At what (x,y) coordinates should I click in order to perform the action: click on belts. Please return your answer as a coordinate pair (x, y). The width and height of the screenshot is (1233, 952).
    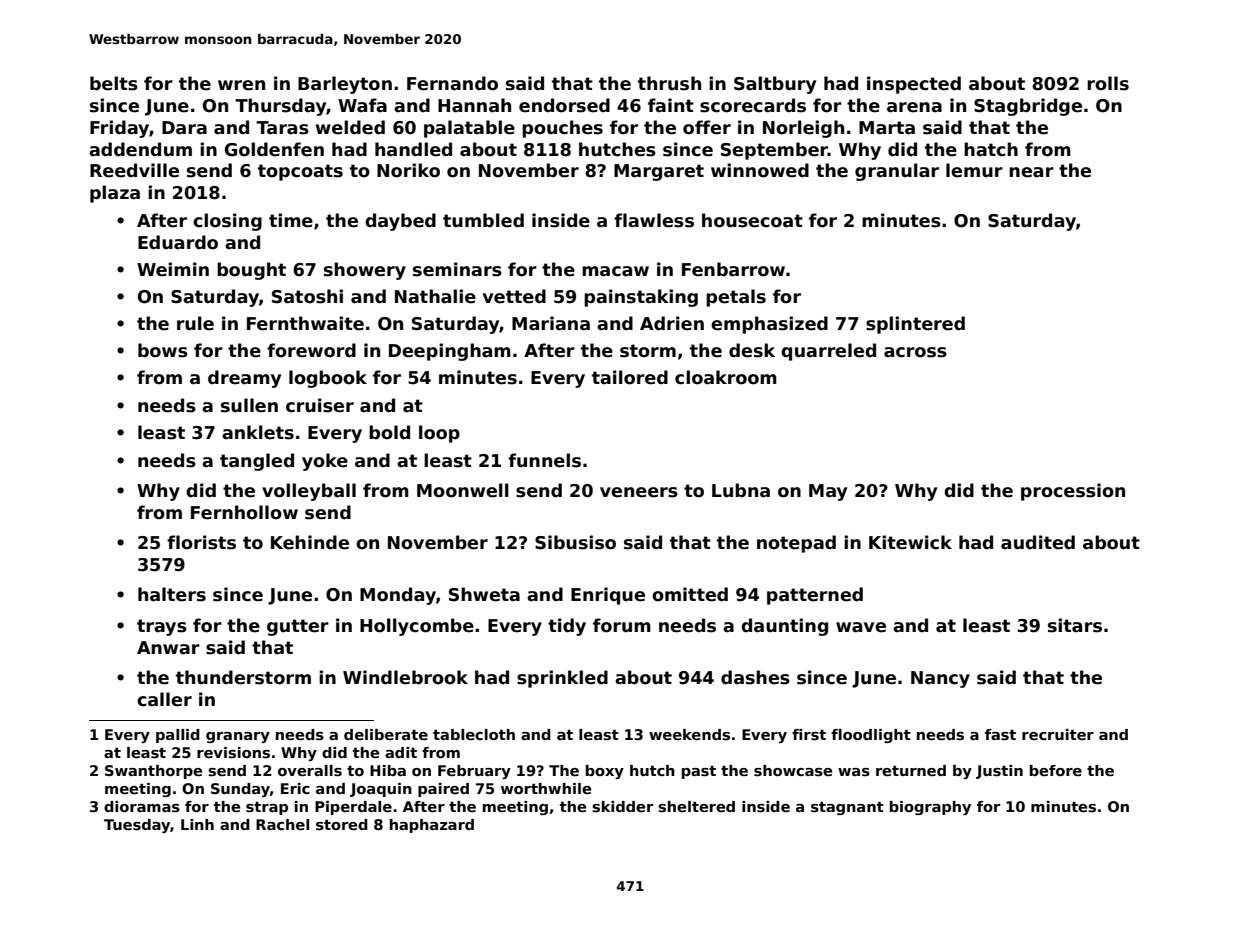
    Looking at the image, I should click on (114, 83).
